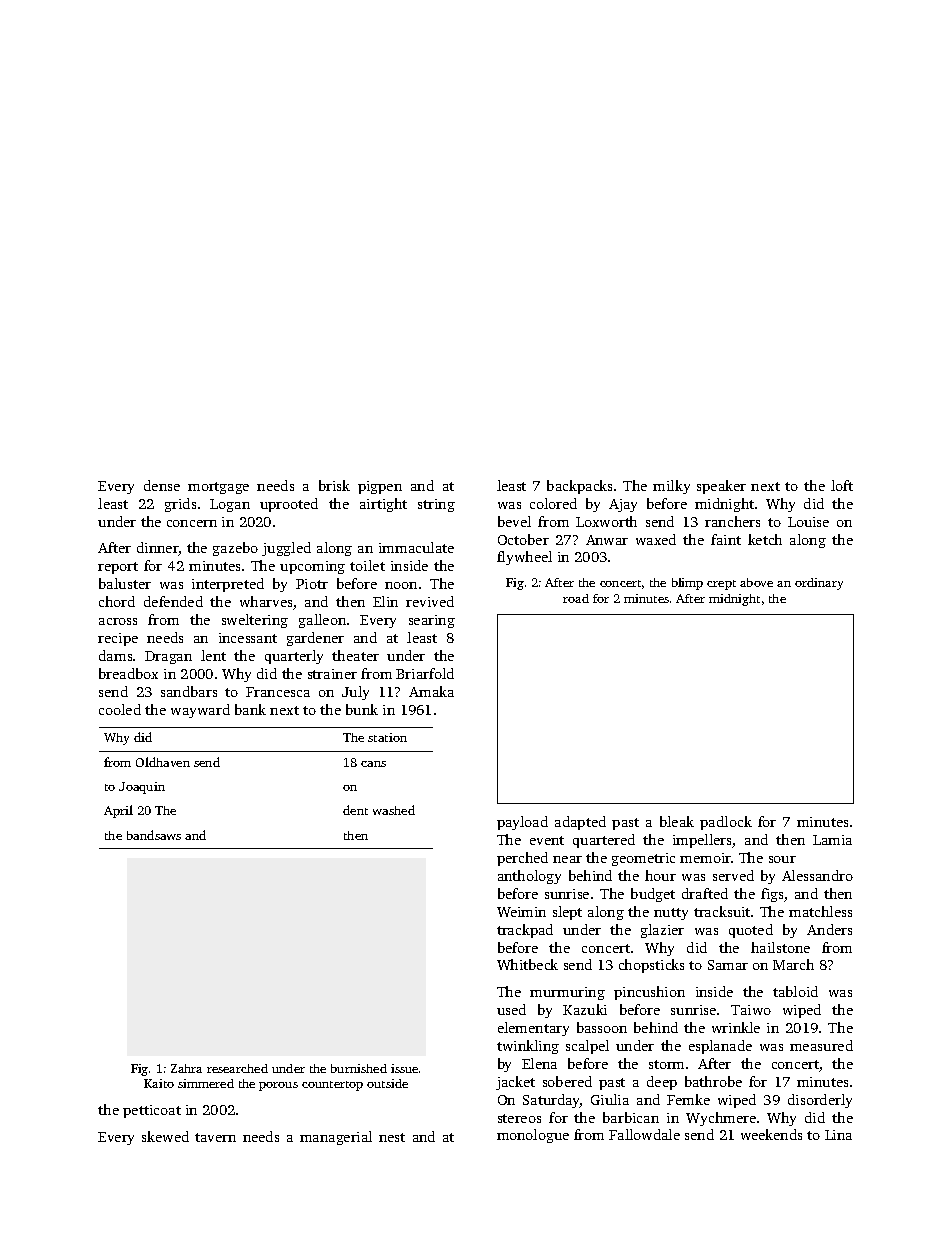 The height and width of the page is (1233, 952). Describe the element at coordinates (200, 711) in the page. I see `wayward` at that location.
